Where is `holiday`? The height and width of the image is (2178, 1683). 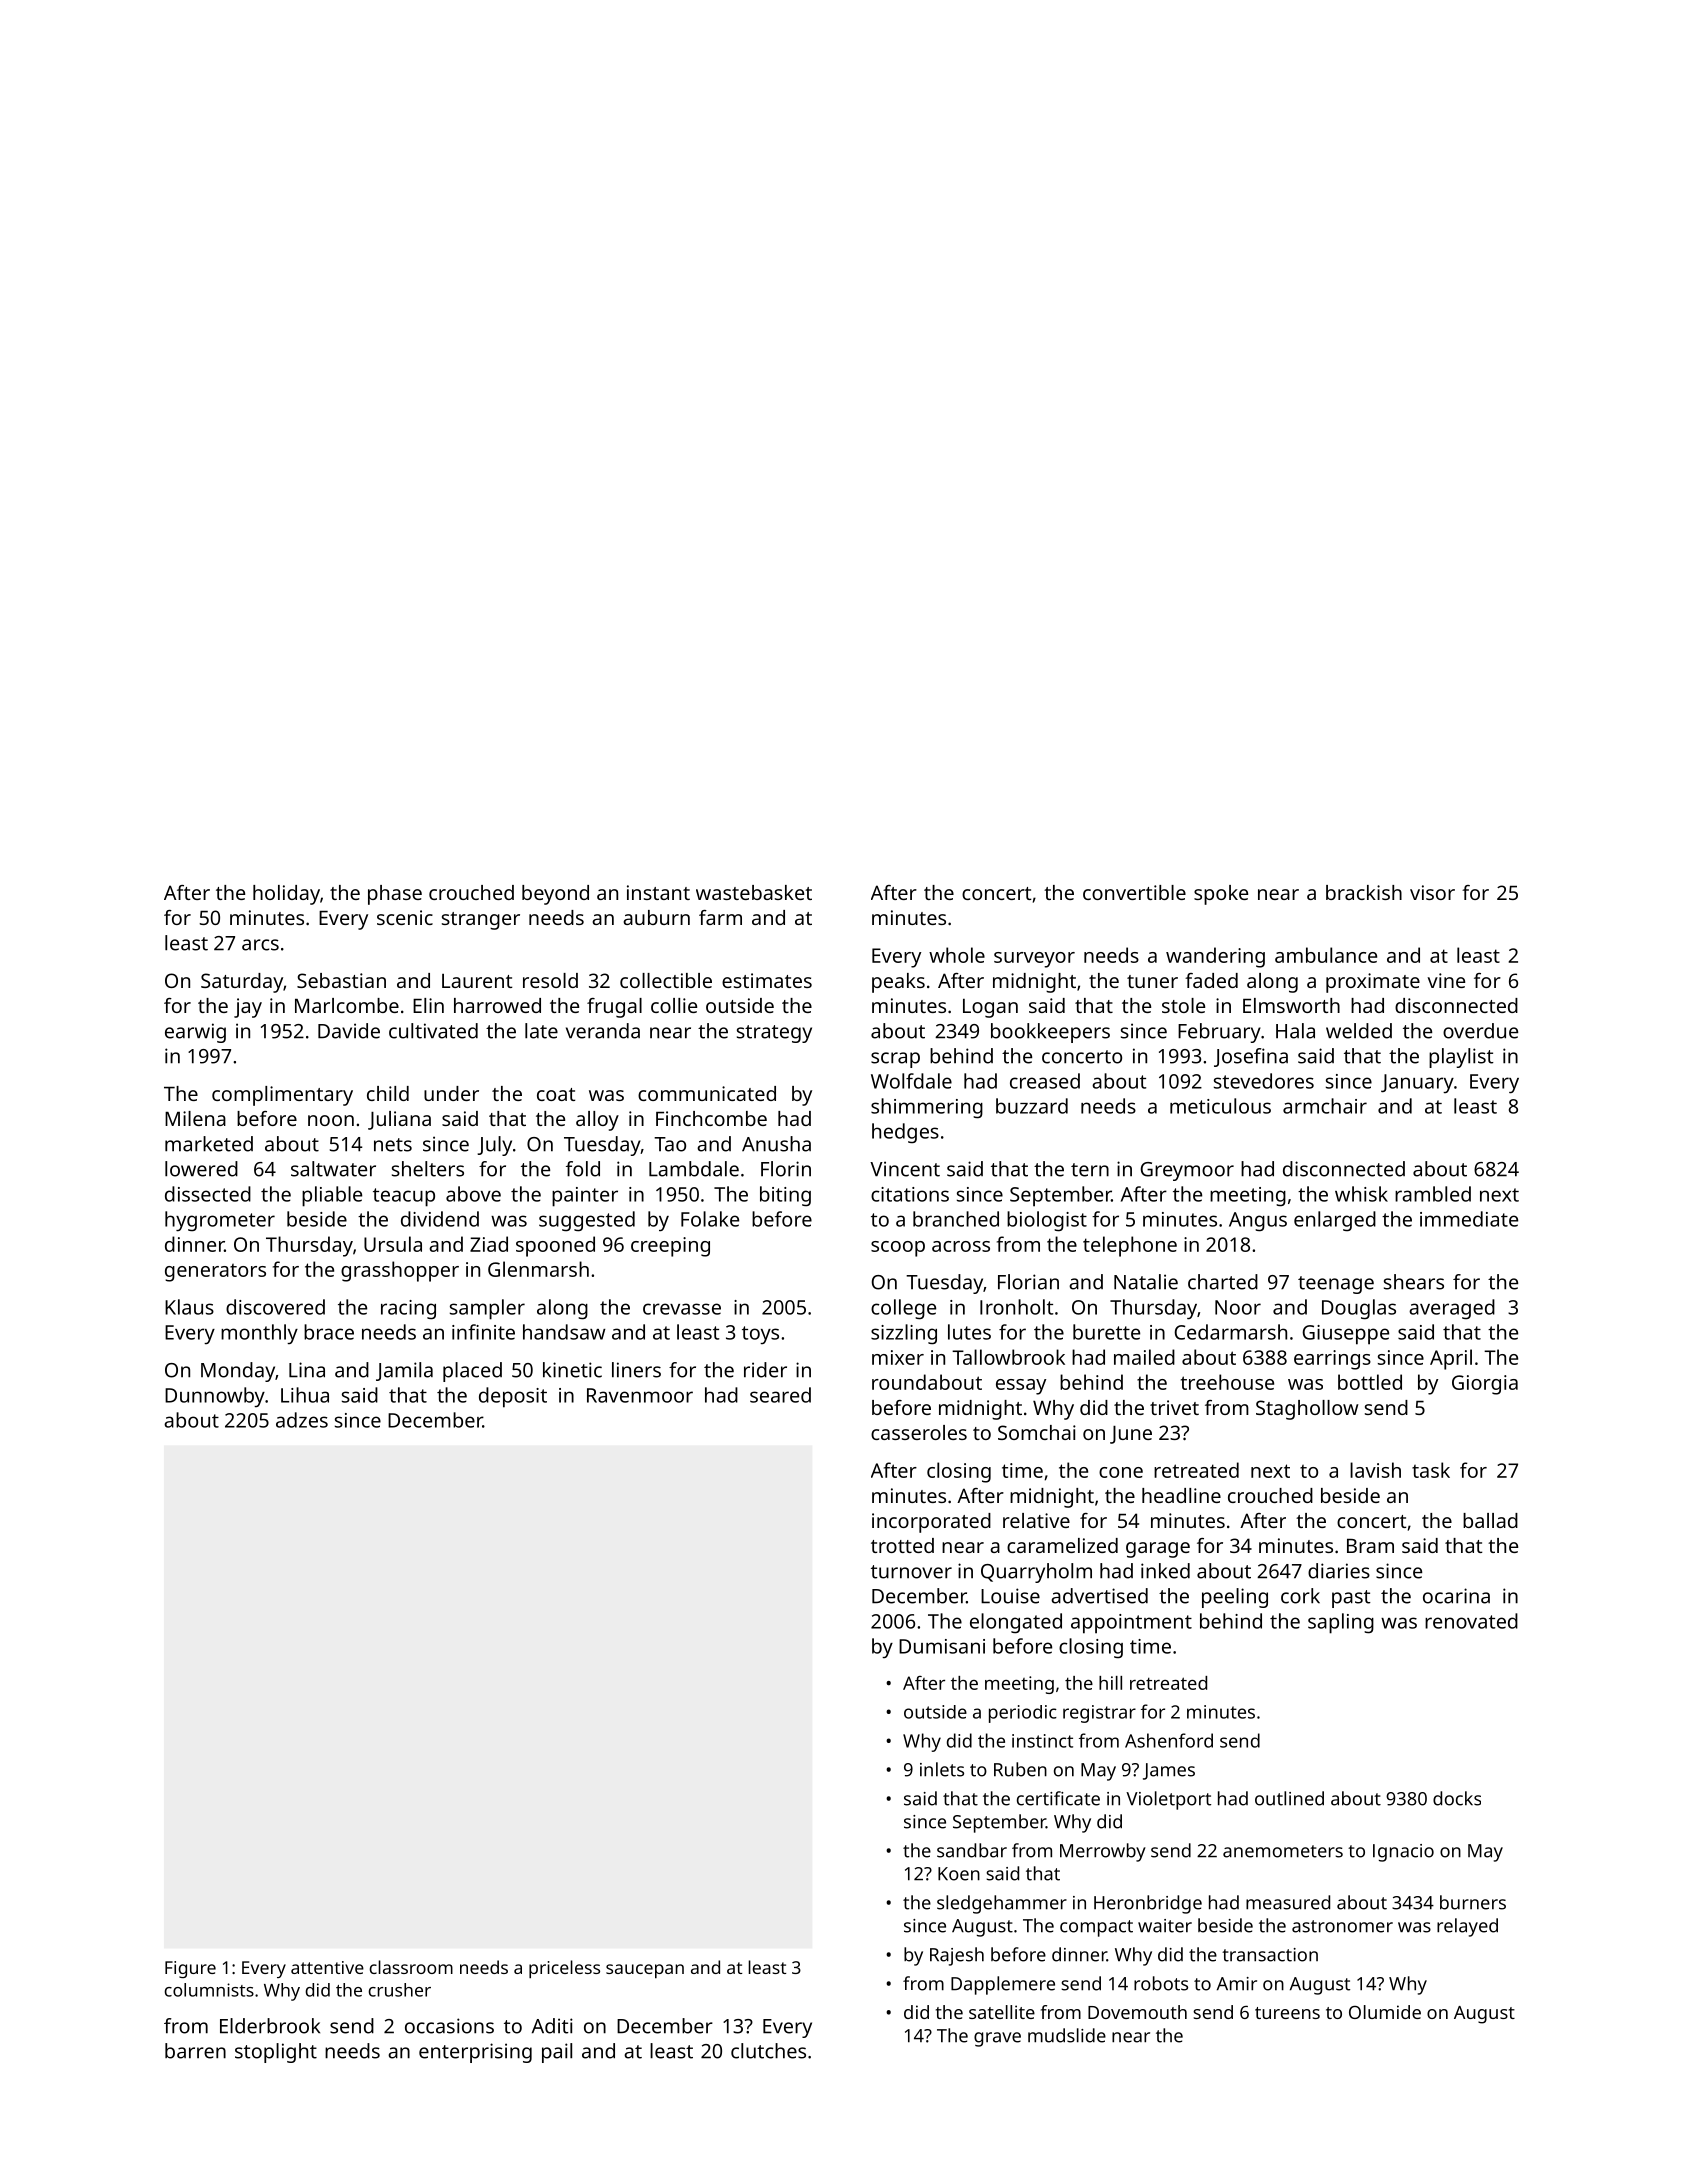 holiday is located at coordinates (286, 895).
